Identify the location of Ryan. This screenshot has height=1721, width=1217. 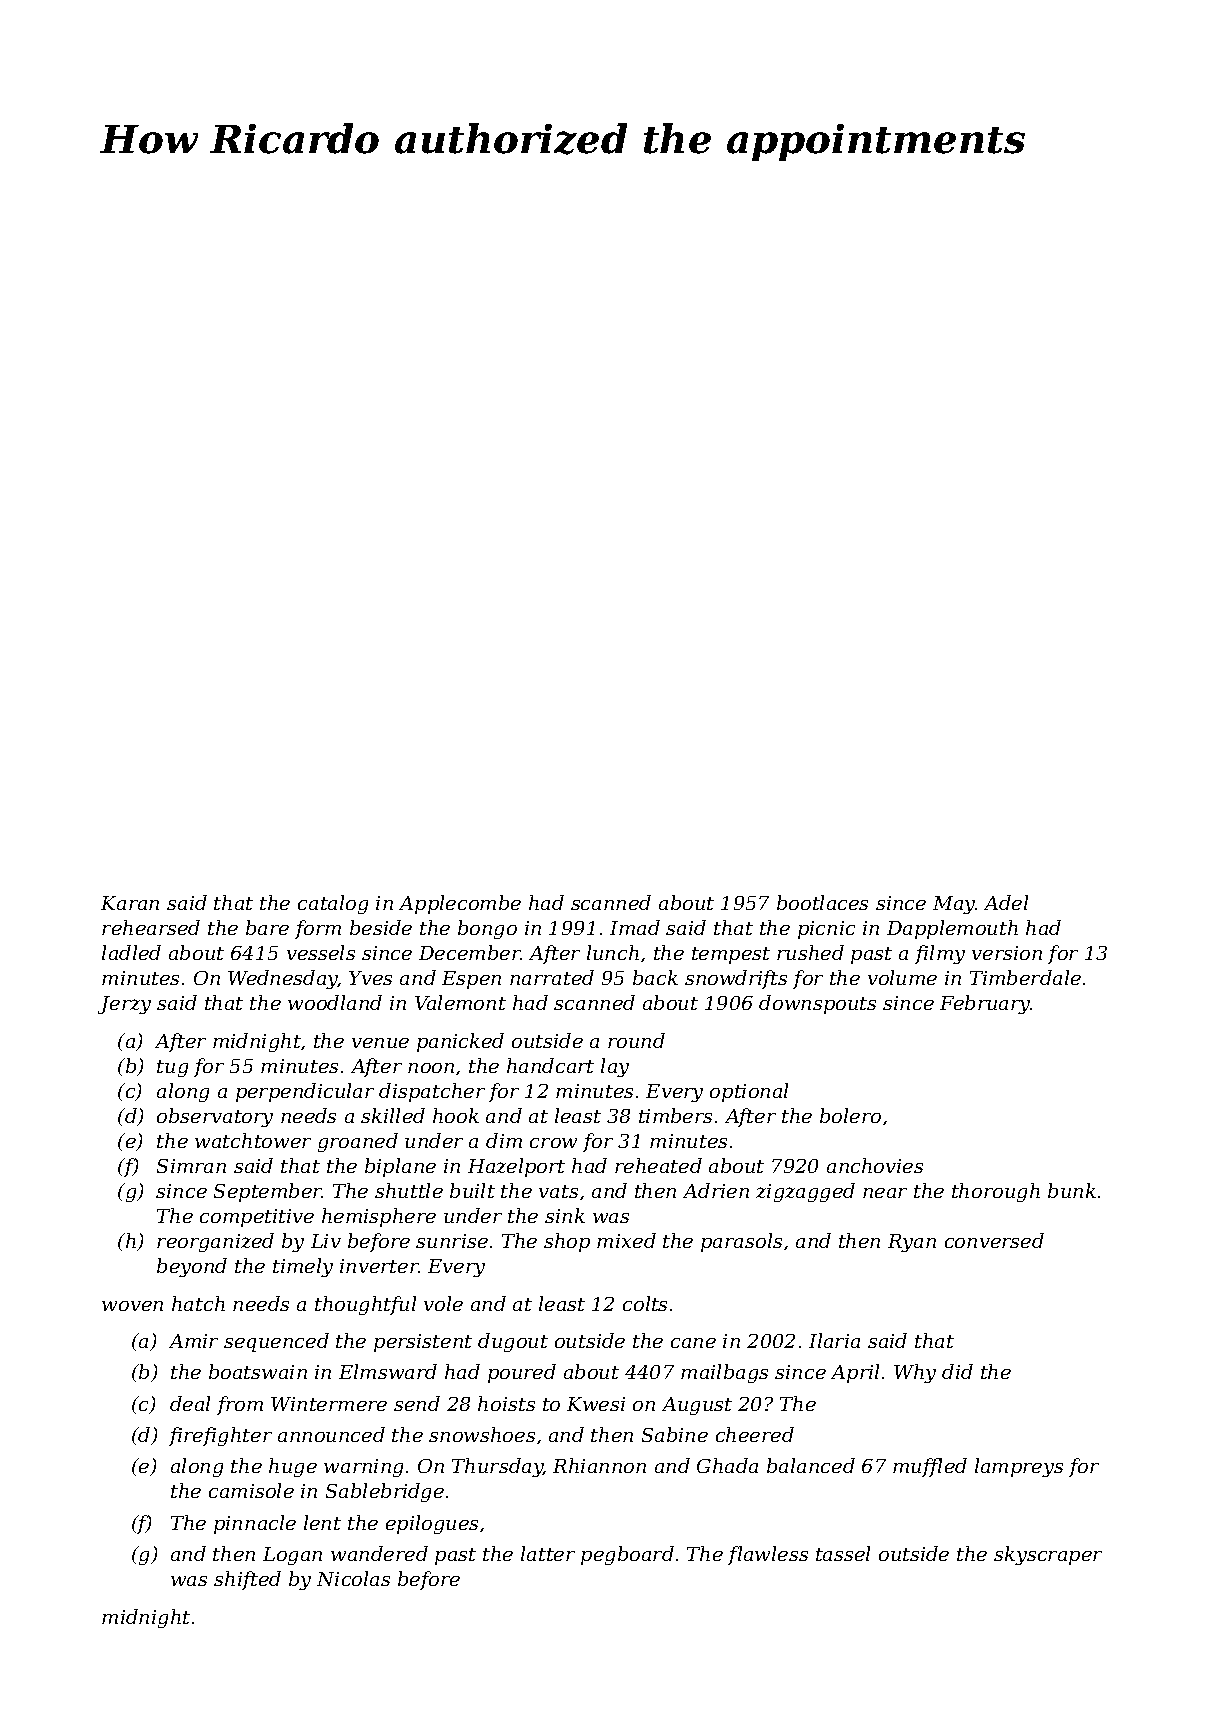
(912, 1243).
